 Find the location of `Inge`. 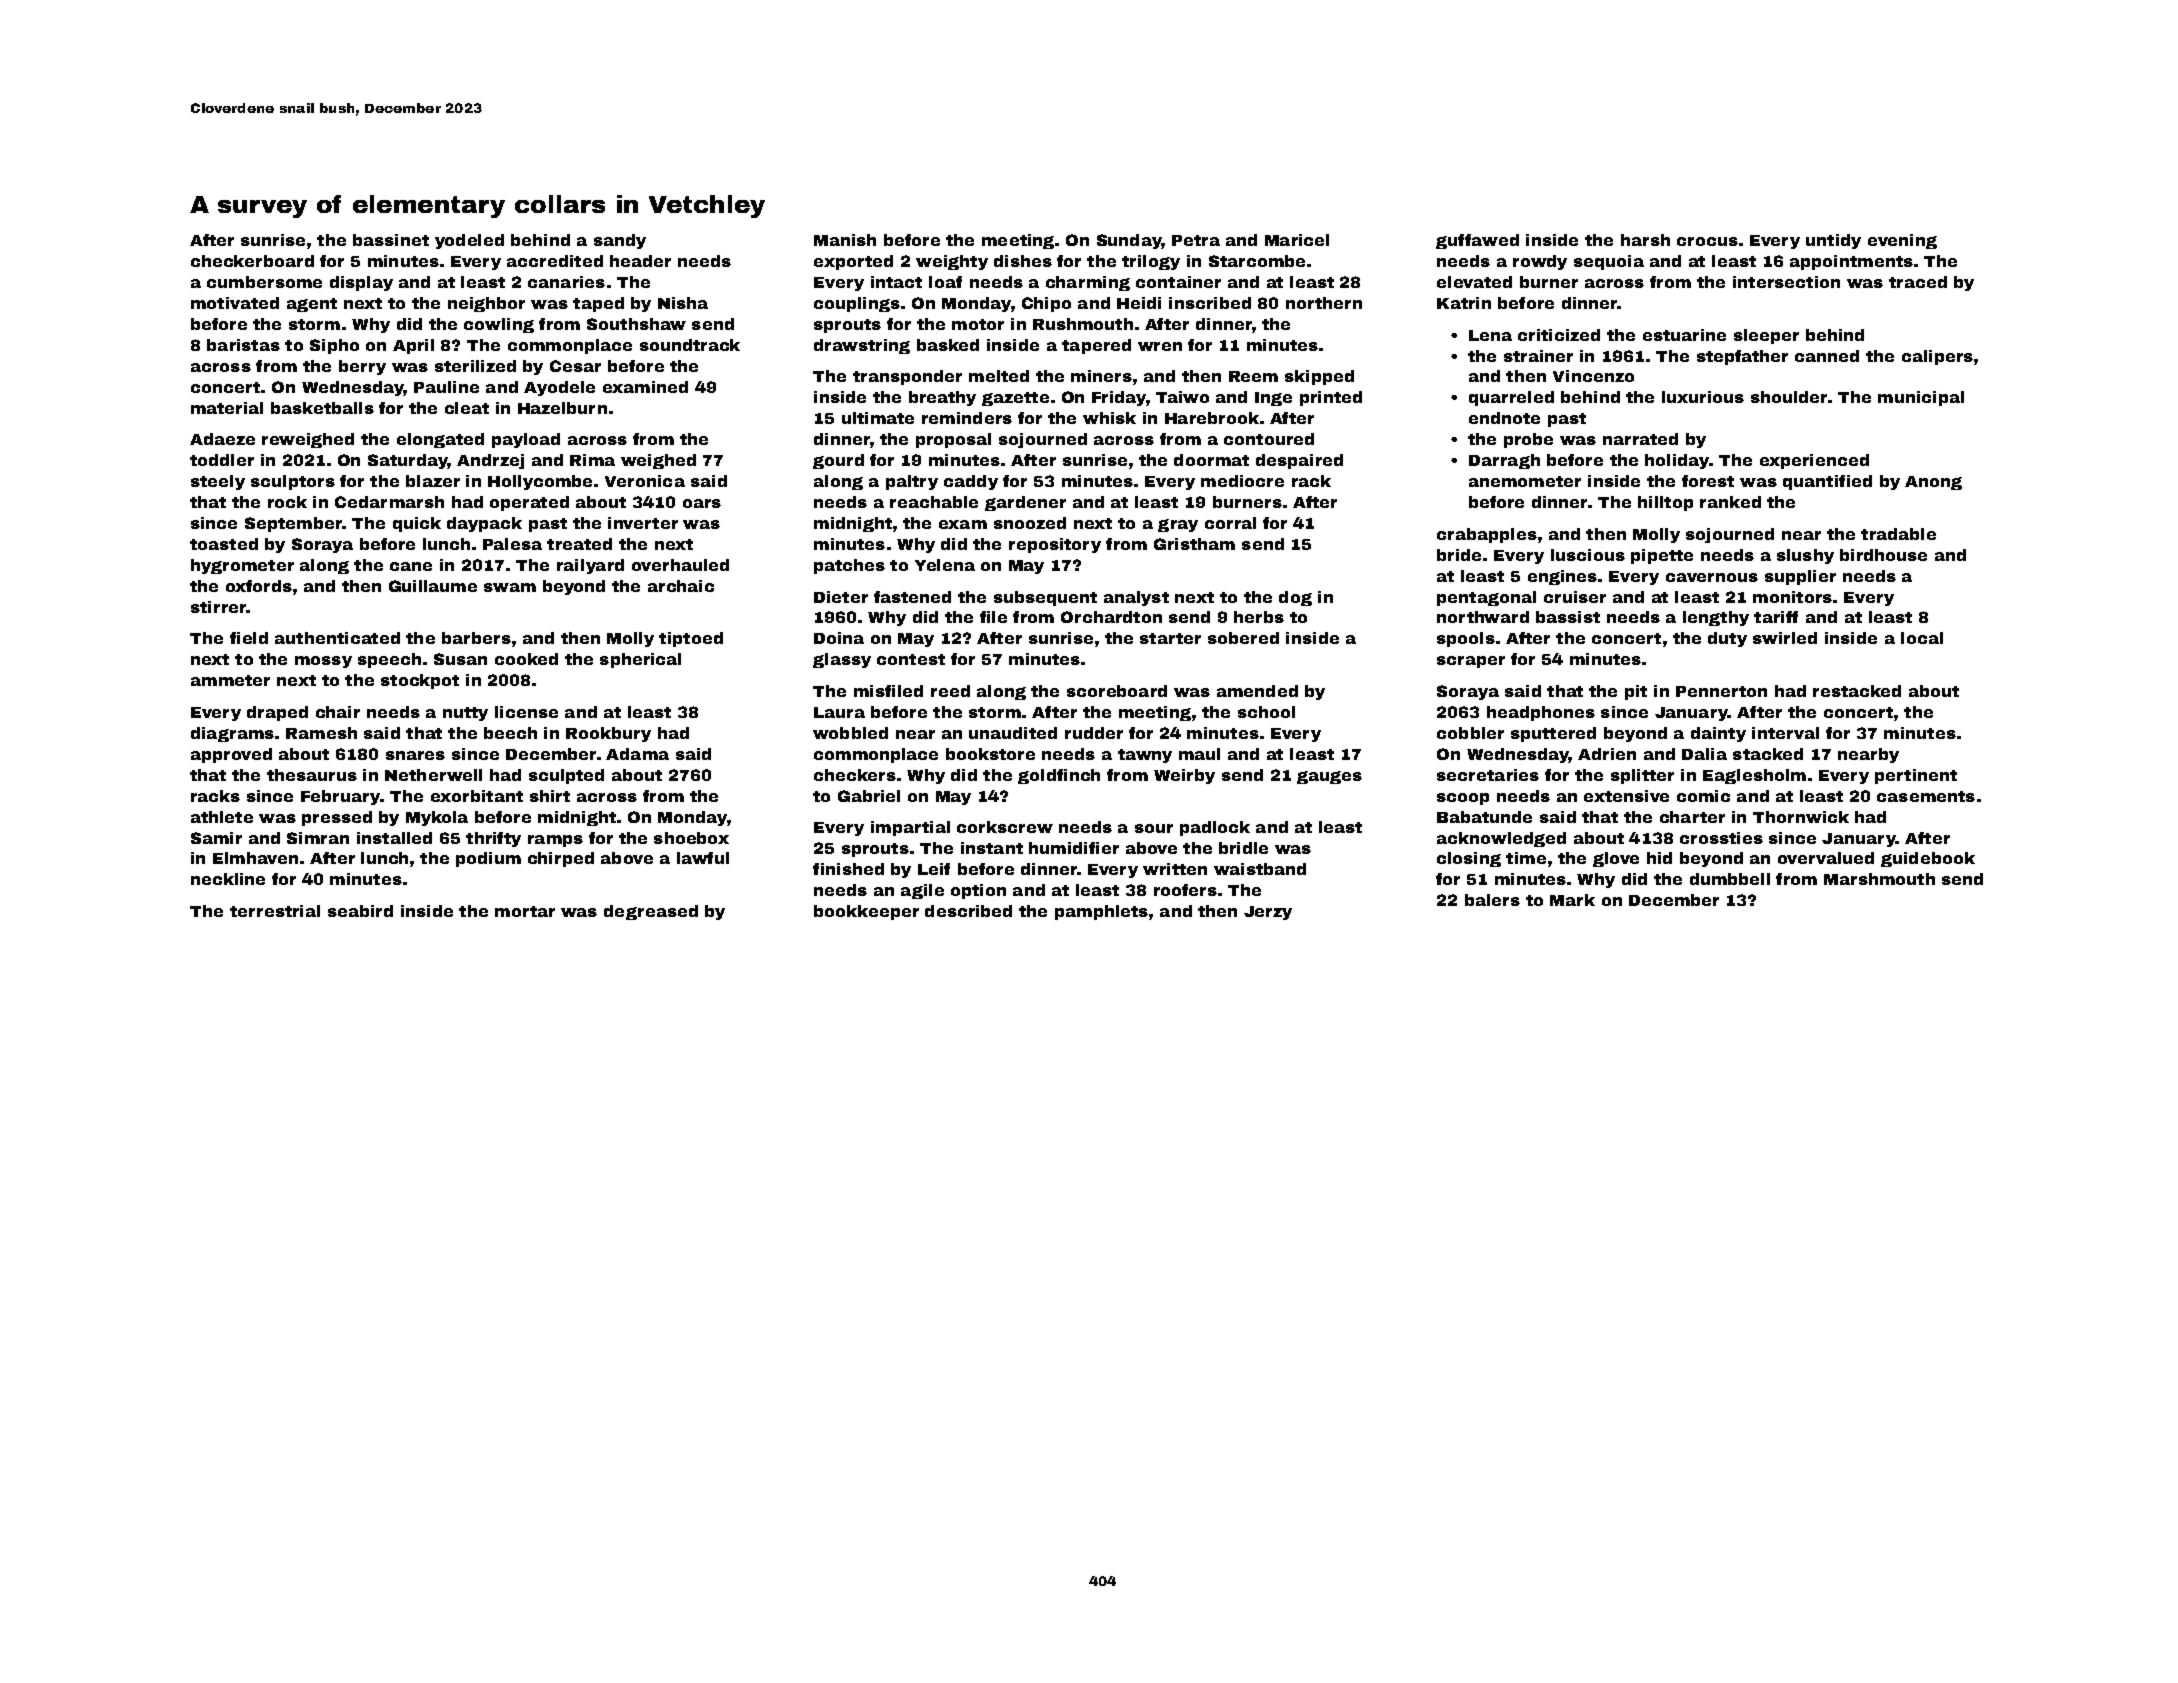

Inge is located at coordinates (1273, 399).
